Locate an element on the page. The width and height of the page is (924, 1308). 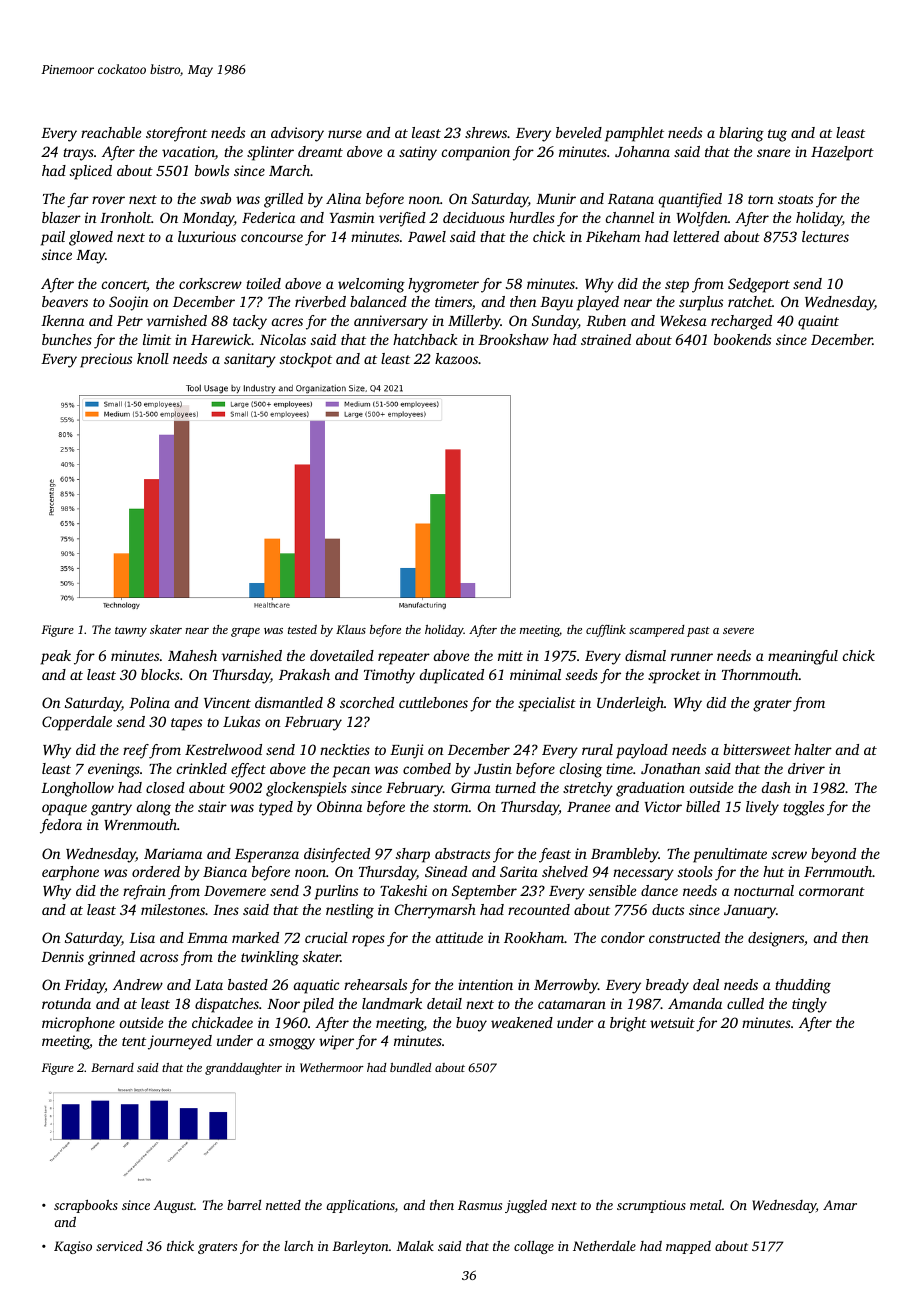
microphone is located at coordinates (78, 1024).
